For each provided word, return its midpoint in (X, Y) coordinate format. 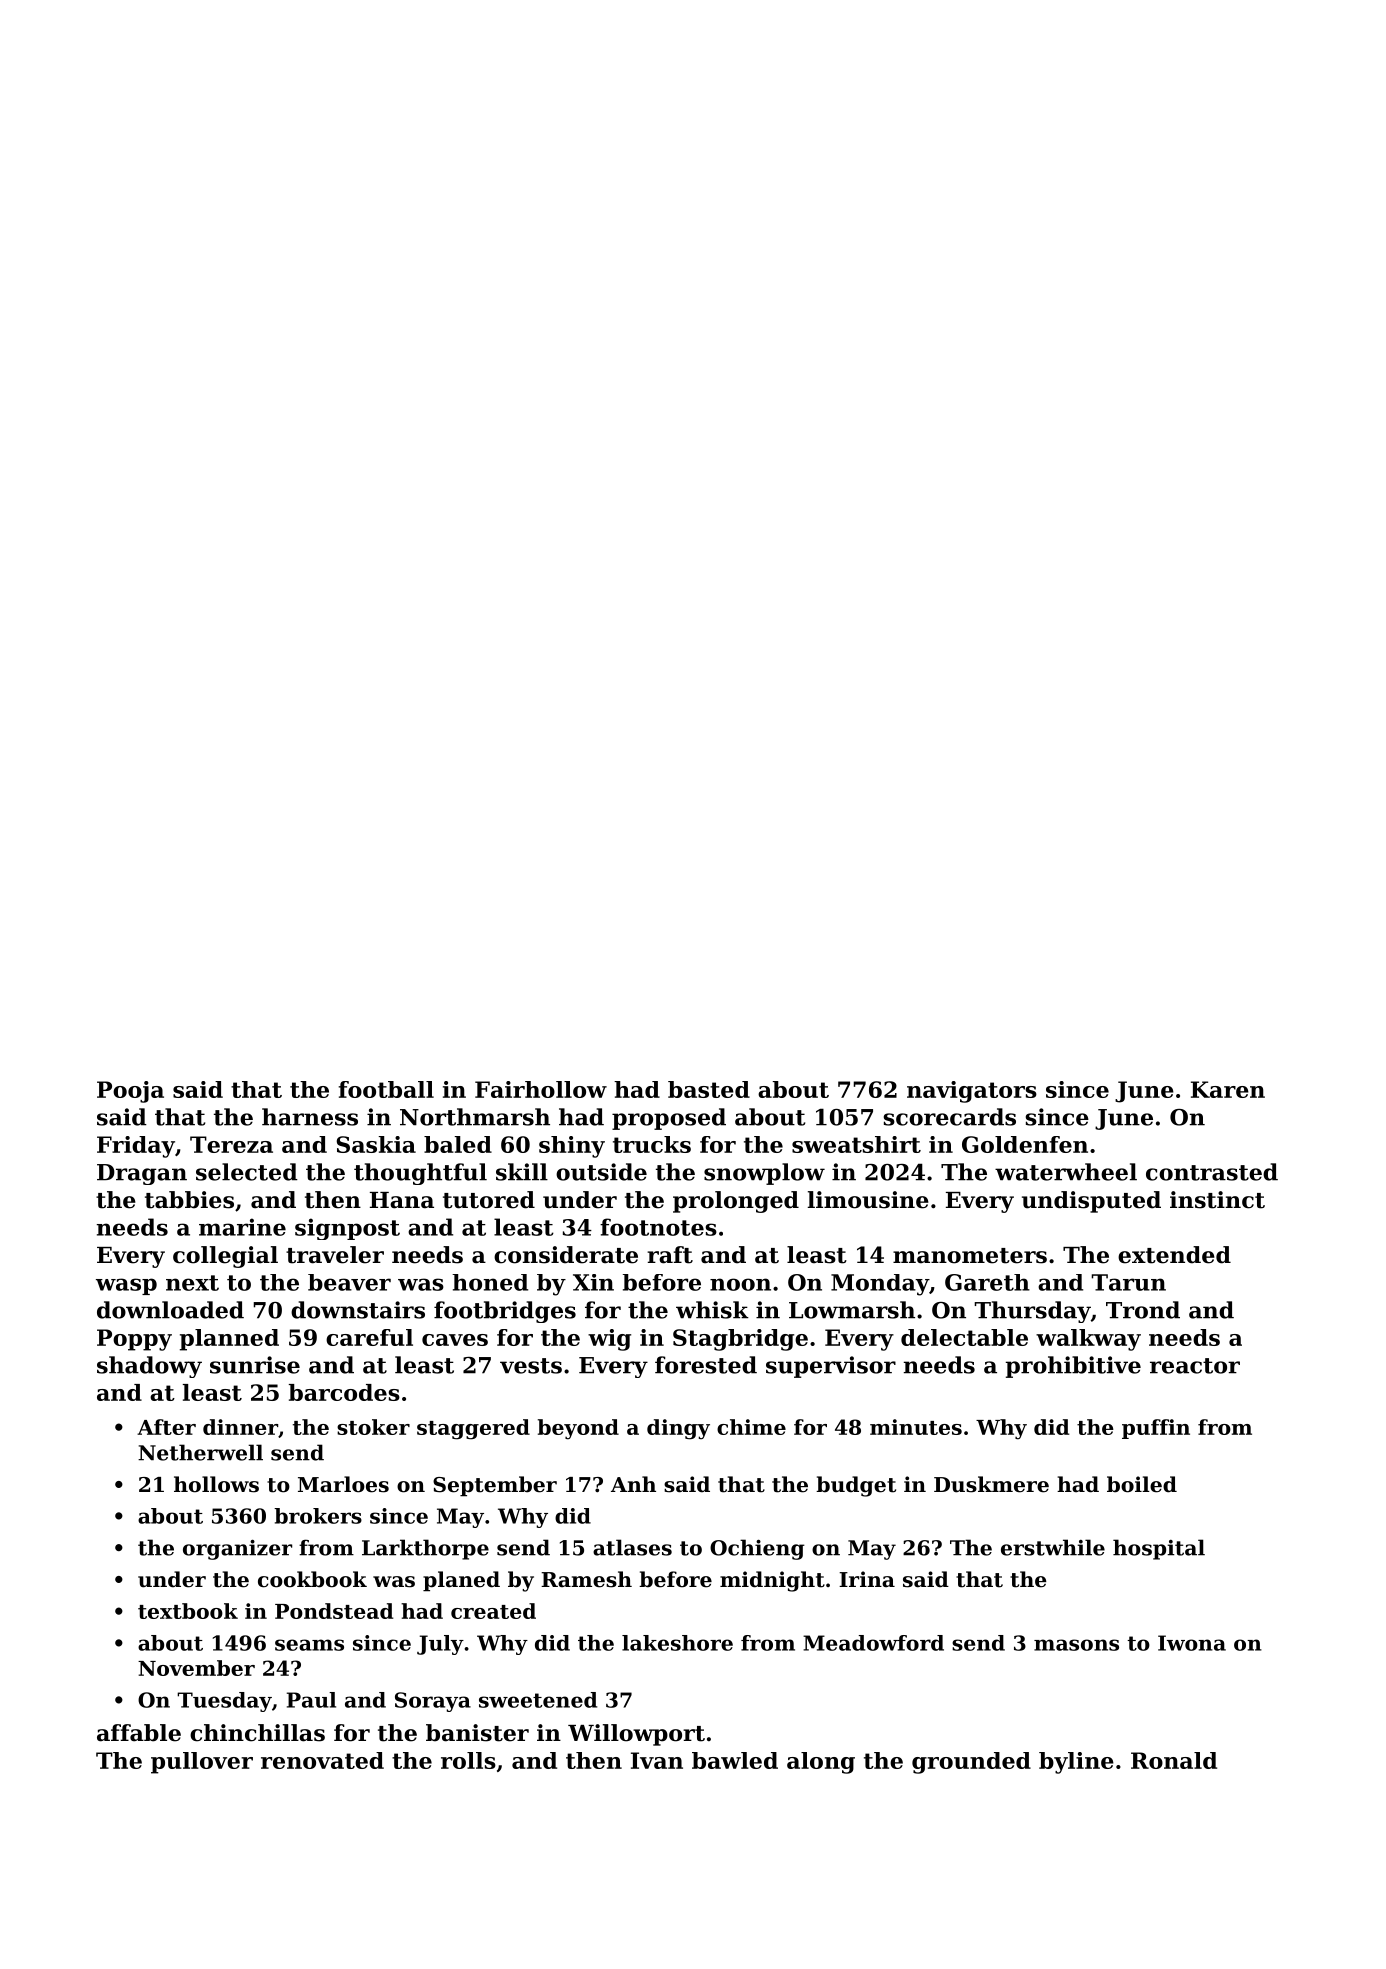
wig (609, 1340)
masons (1076, 1645)
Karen (1228, 1089)
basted (709, 1089)
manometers (970, 1256)
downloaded (170, 1310)
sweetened (538, 1700)
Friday (136, 1147)
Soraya (433, 1702)
